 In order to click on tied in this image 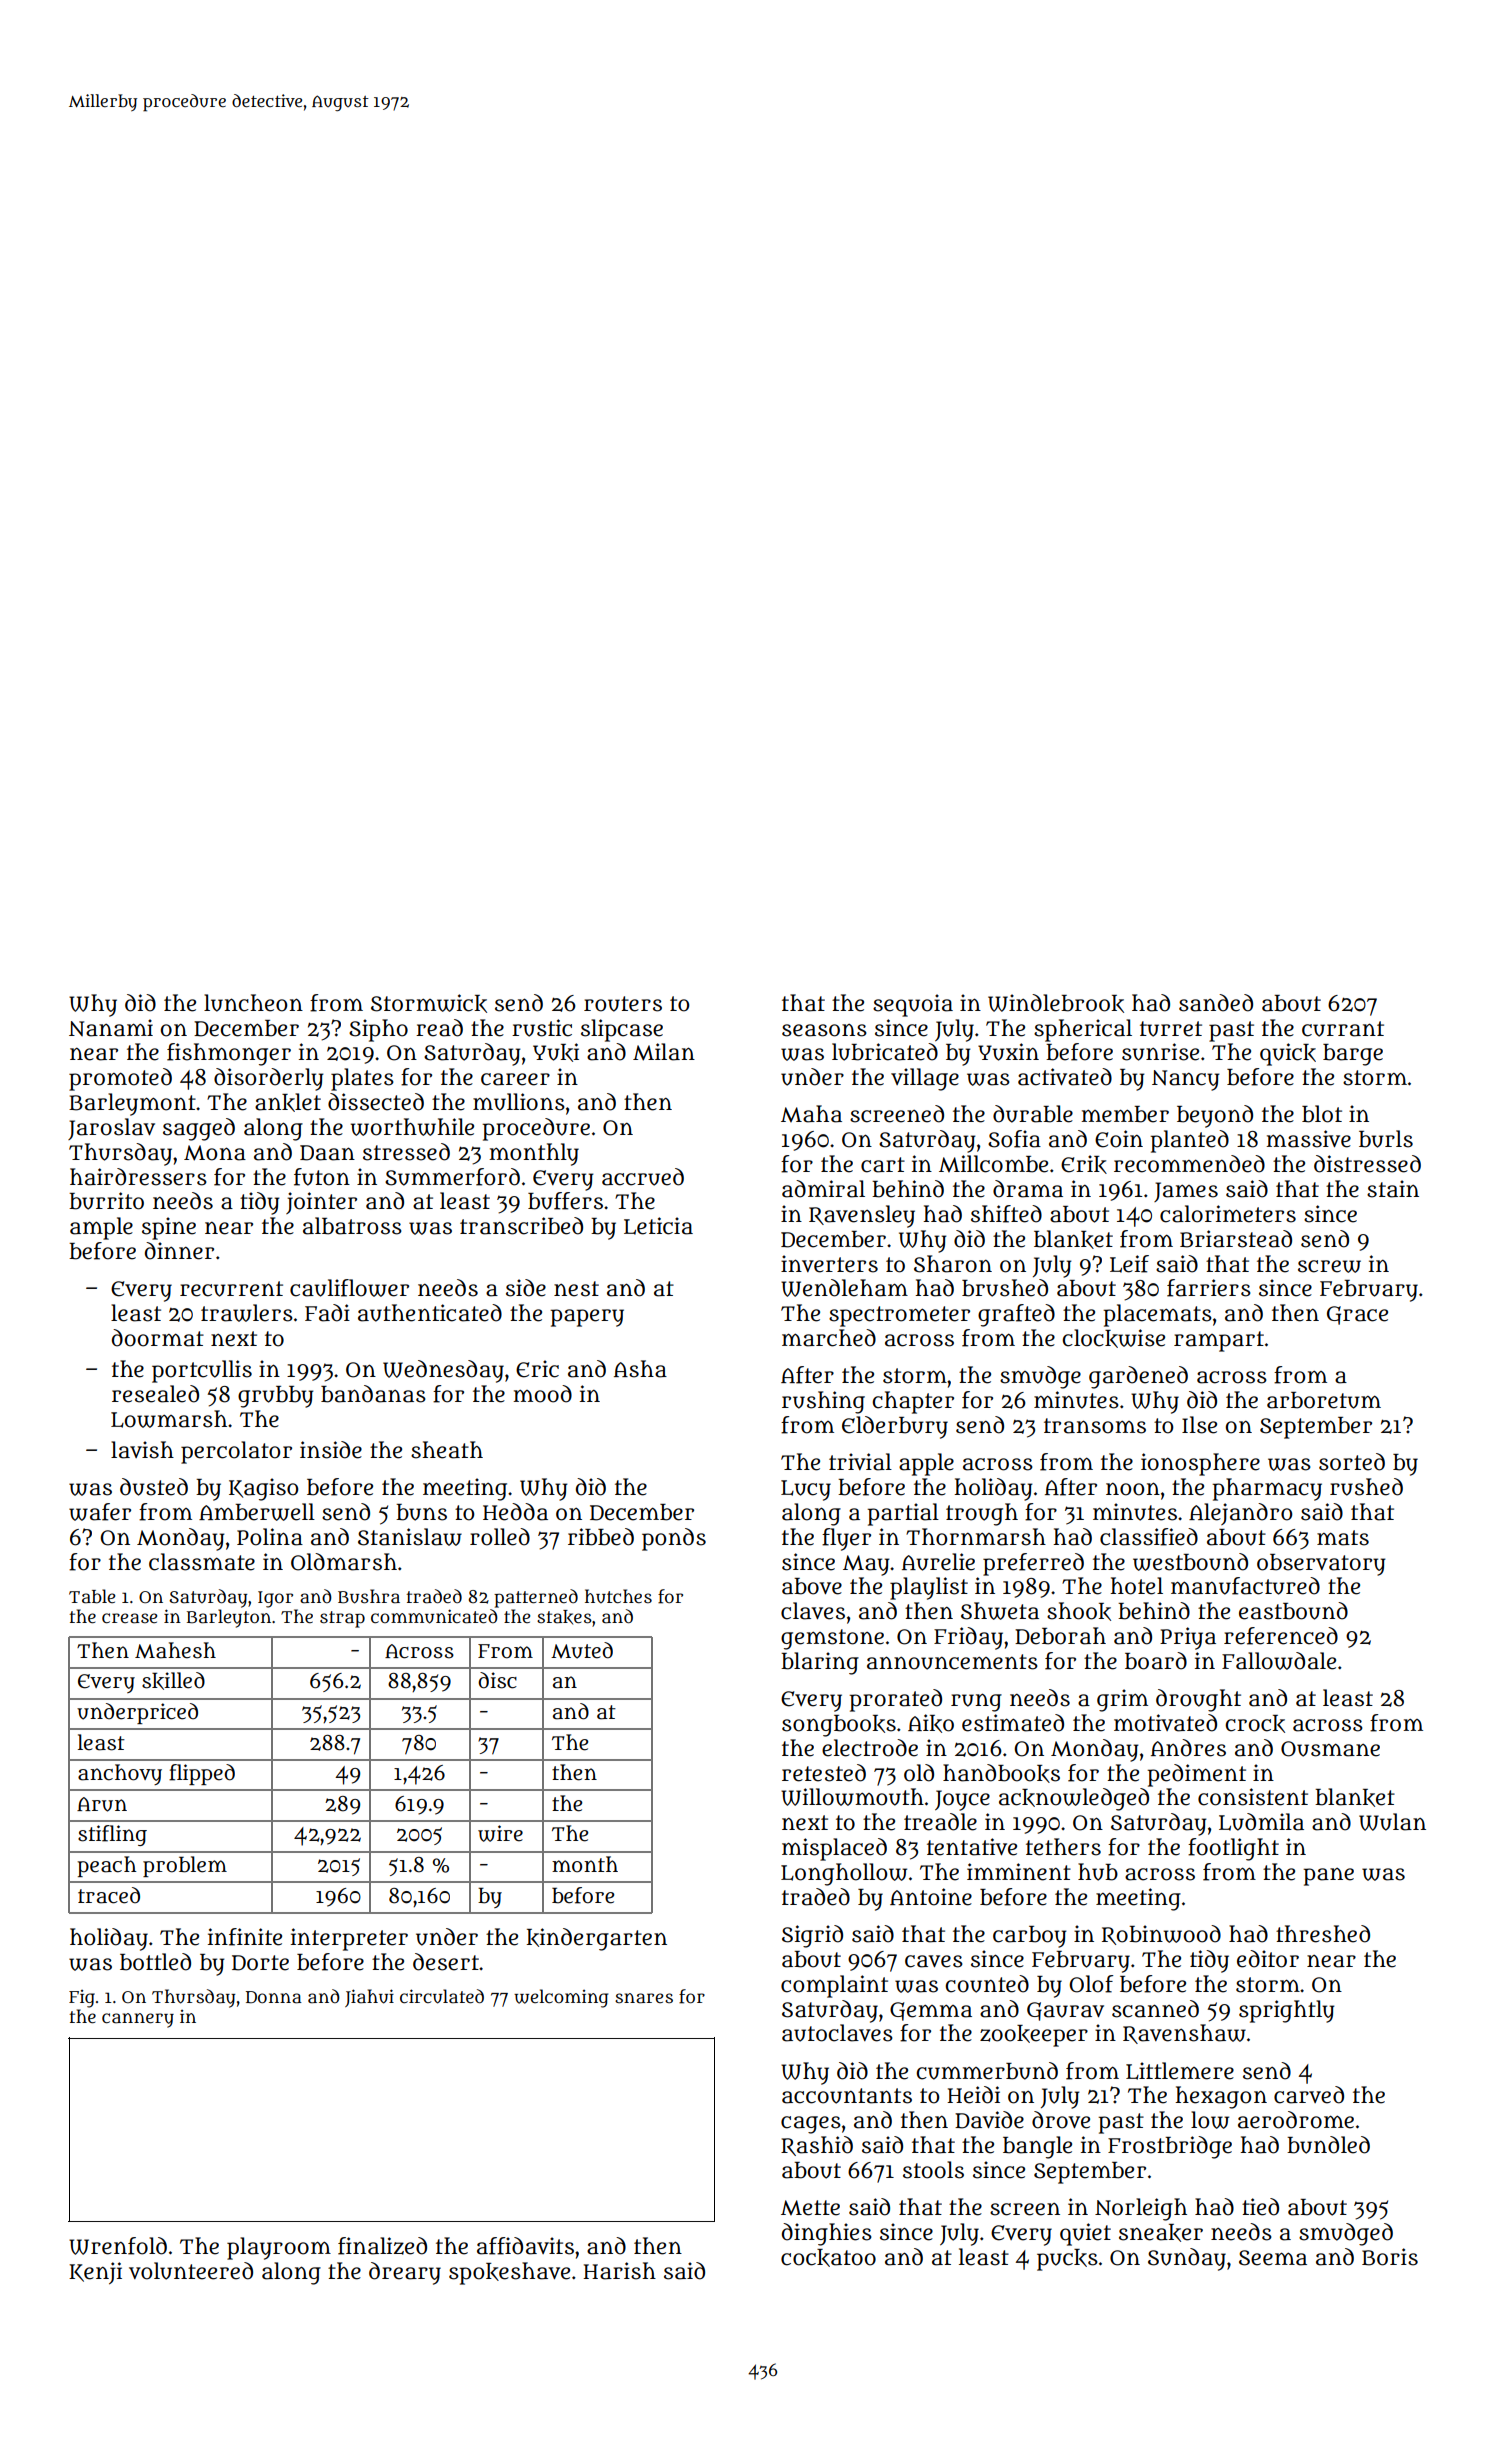, I will do `click(1260, 2207)`.
